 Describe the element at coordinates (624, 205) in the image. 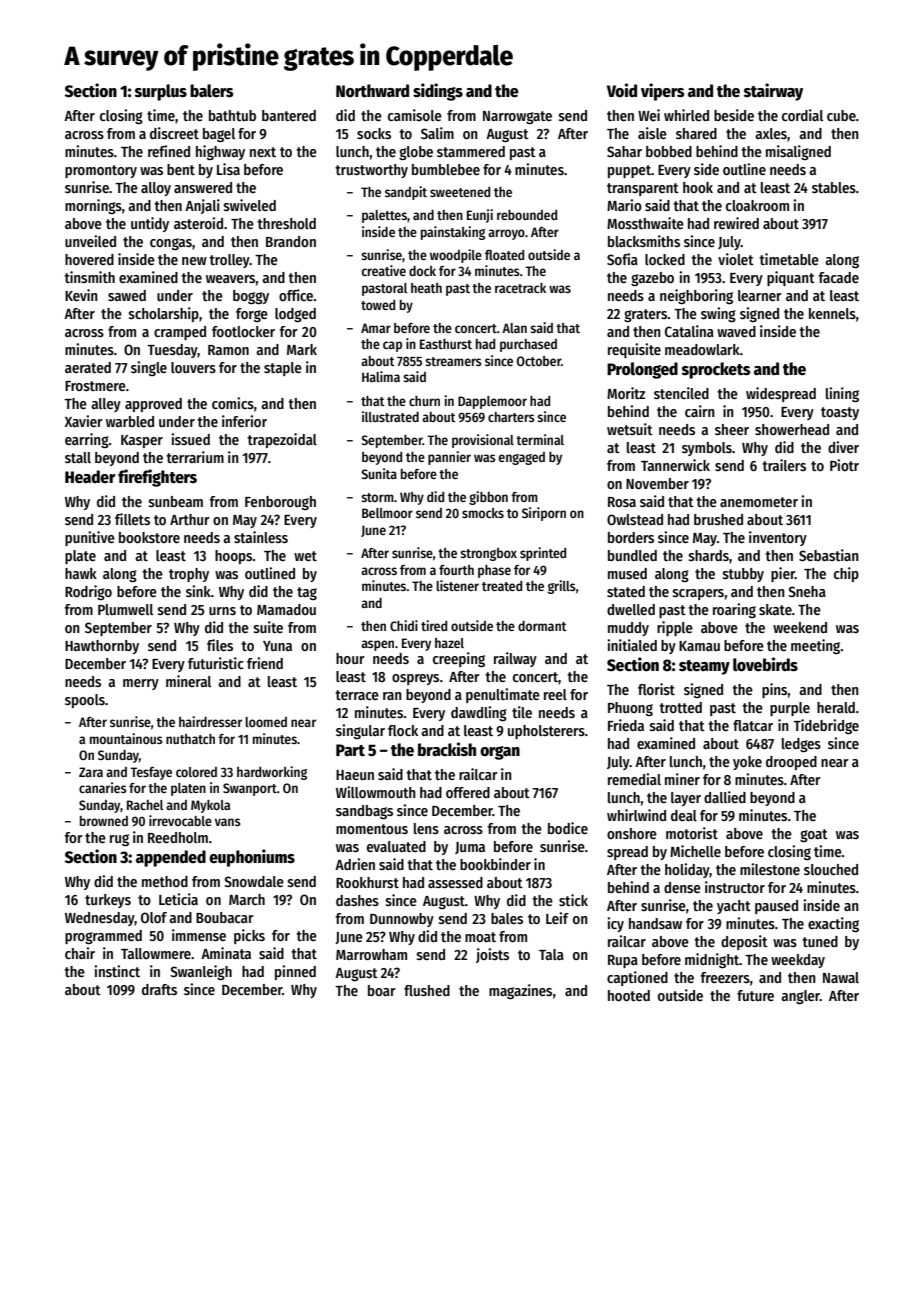

I see `Mario` at that location.
